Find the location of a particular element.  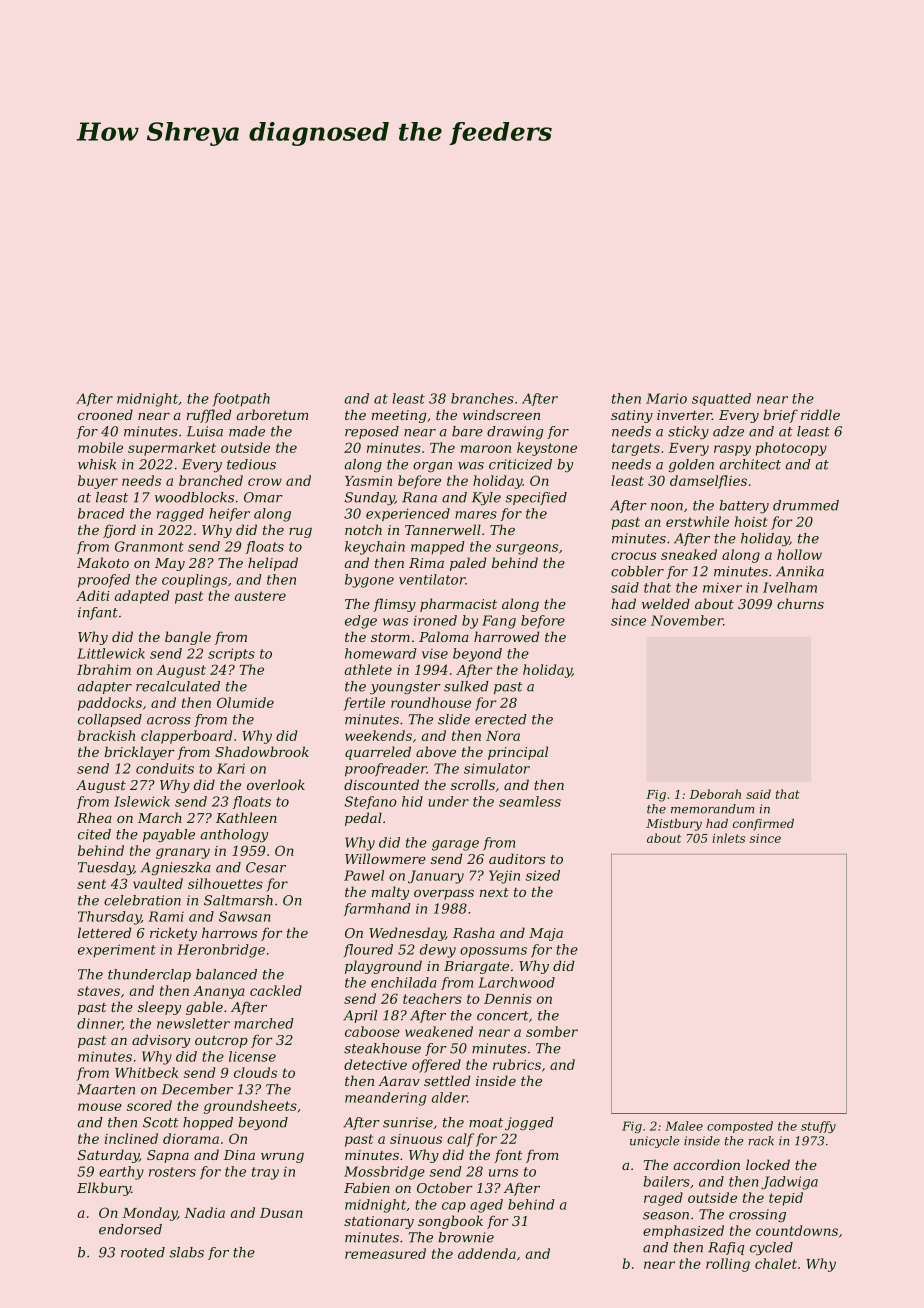

remeasured is located at coordinates (385, 1253).
